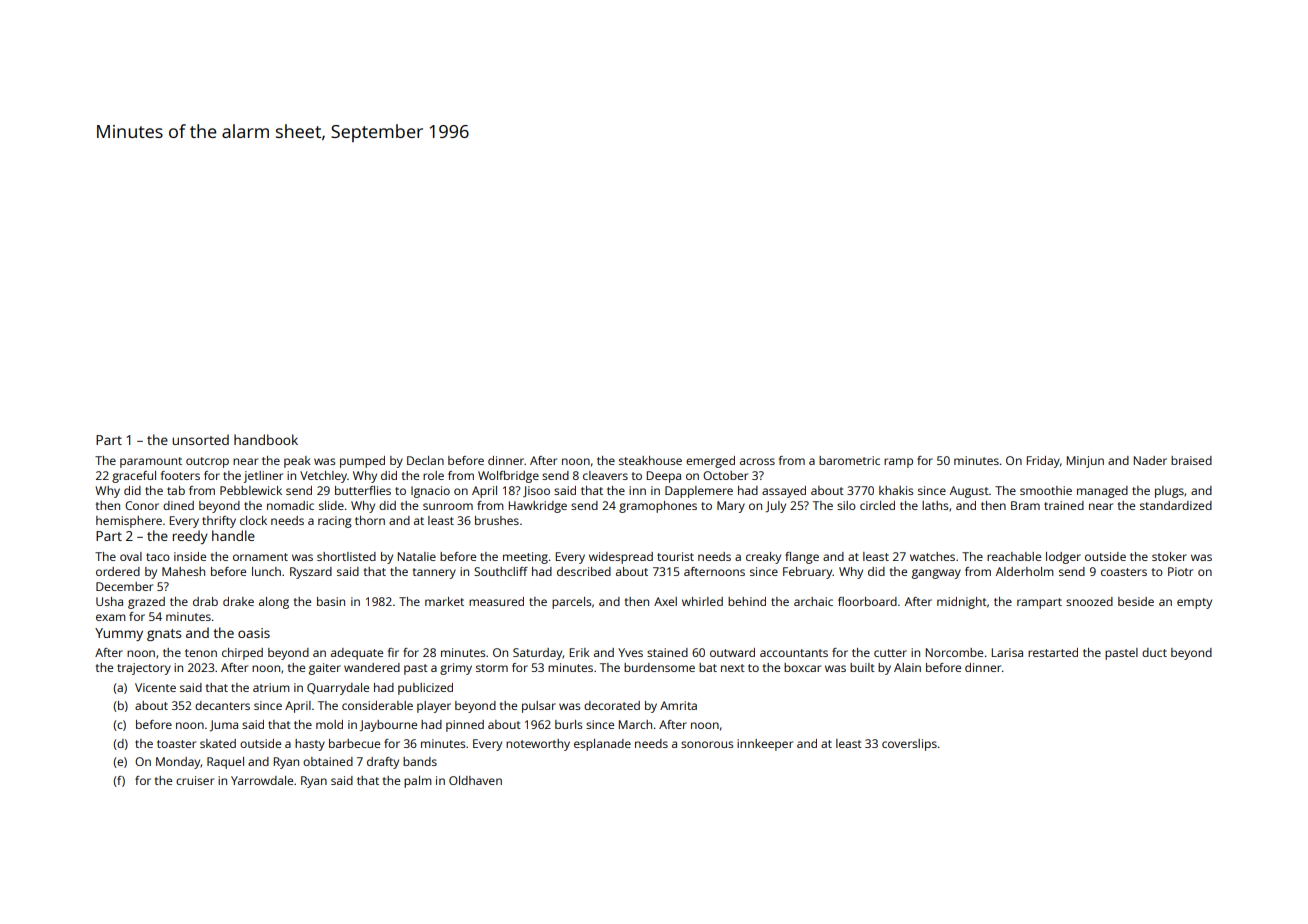  What do you see at coordinates (164, 635) in the document?
I see `gnats` at bounding box center [164, 635].
